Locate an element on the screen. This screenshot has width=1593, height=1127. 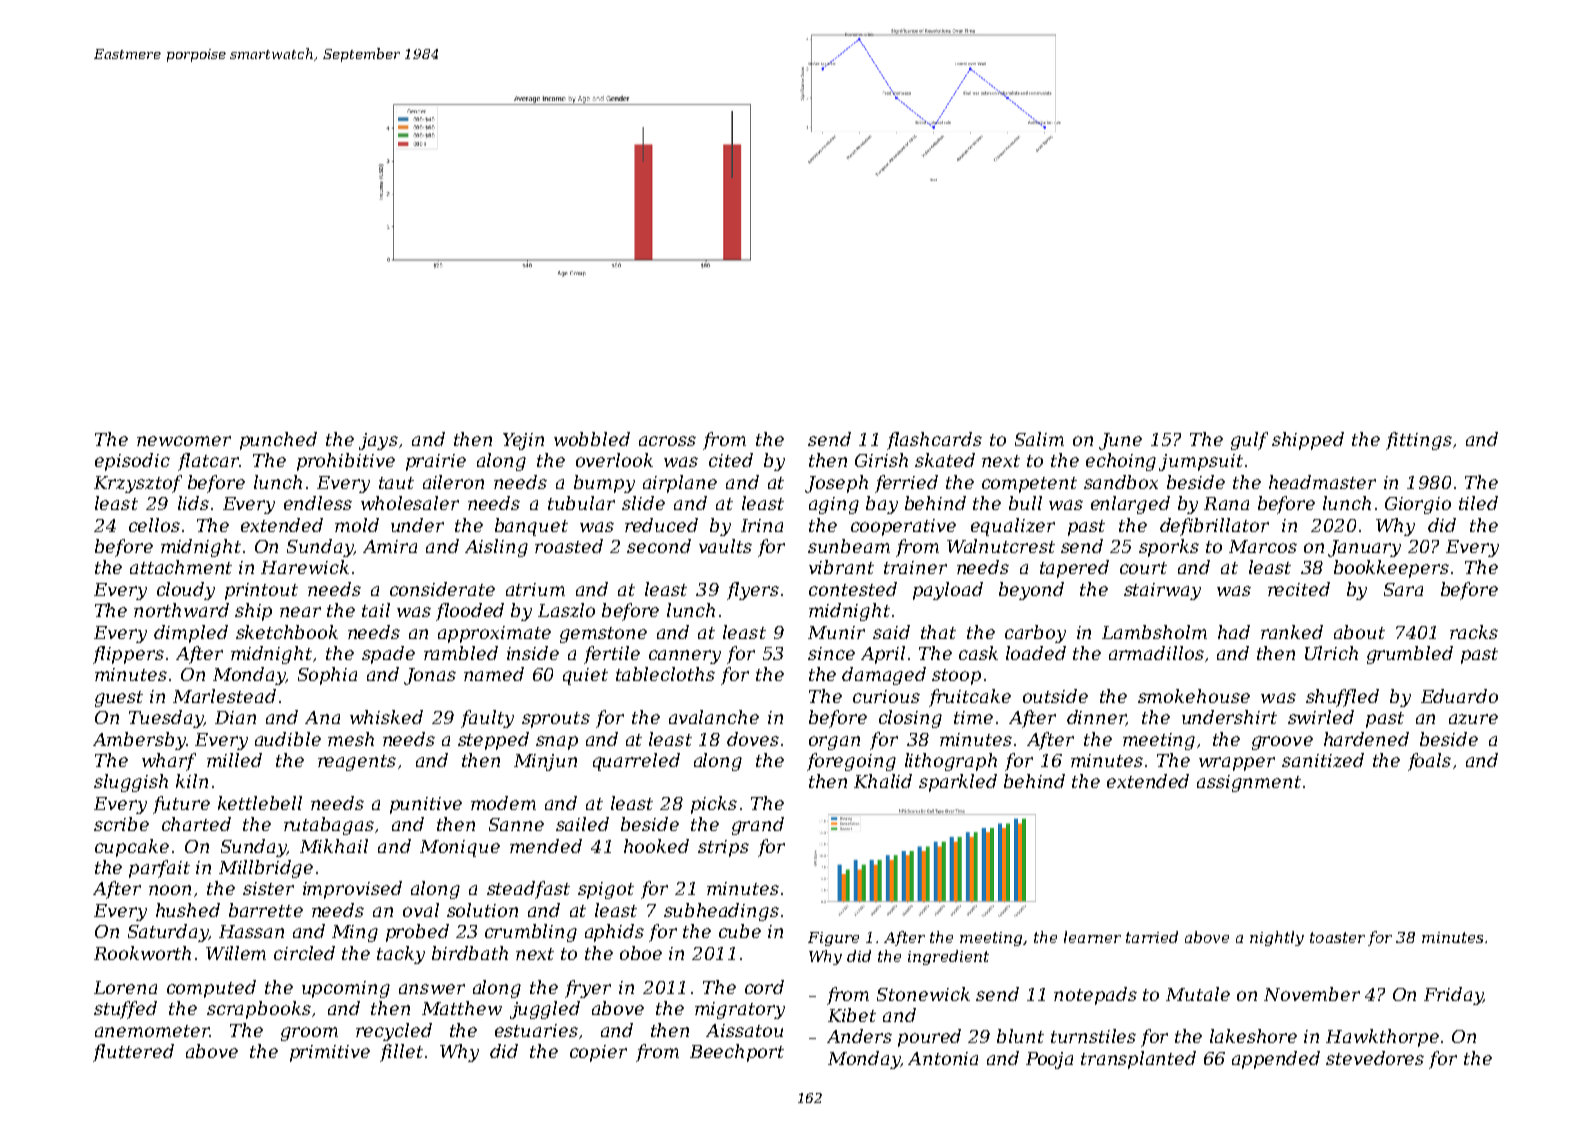
strips is located at coordinates (723, 848).
